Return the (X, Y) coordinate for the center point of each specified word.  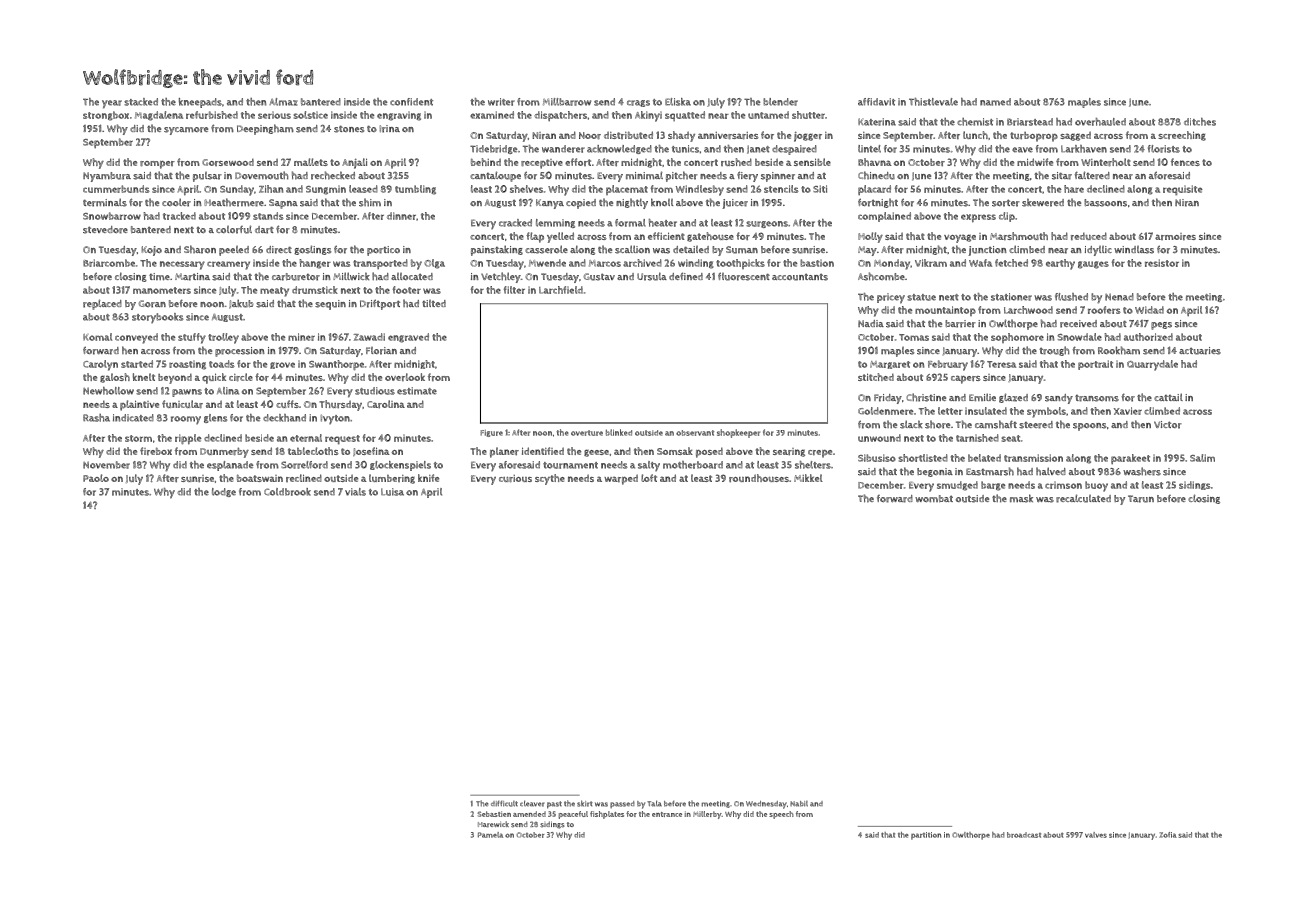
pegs (1161, 326)
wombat (934, 498)
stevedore (105, 230)
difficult (504, 804)
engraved (408, 338)
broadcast (1024, 835)
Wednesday (766, 805)
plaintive (139, 405)
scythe (550, 479)
